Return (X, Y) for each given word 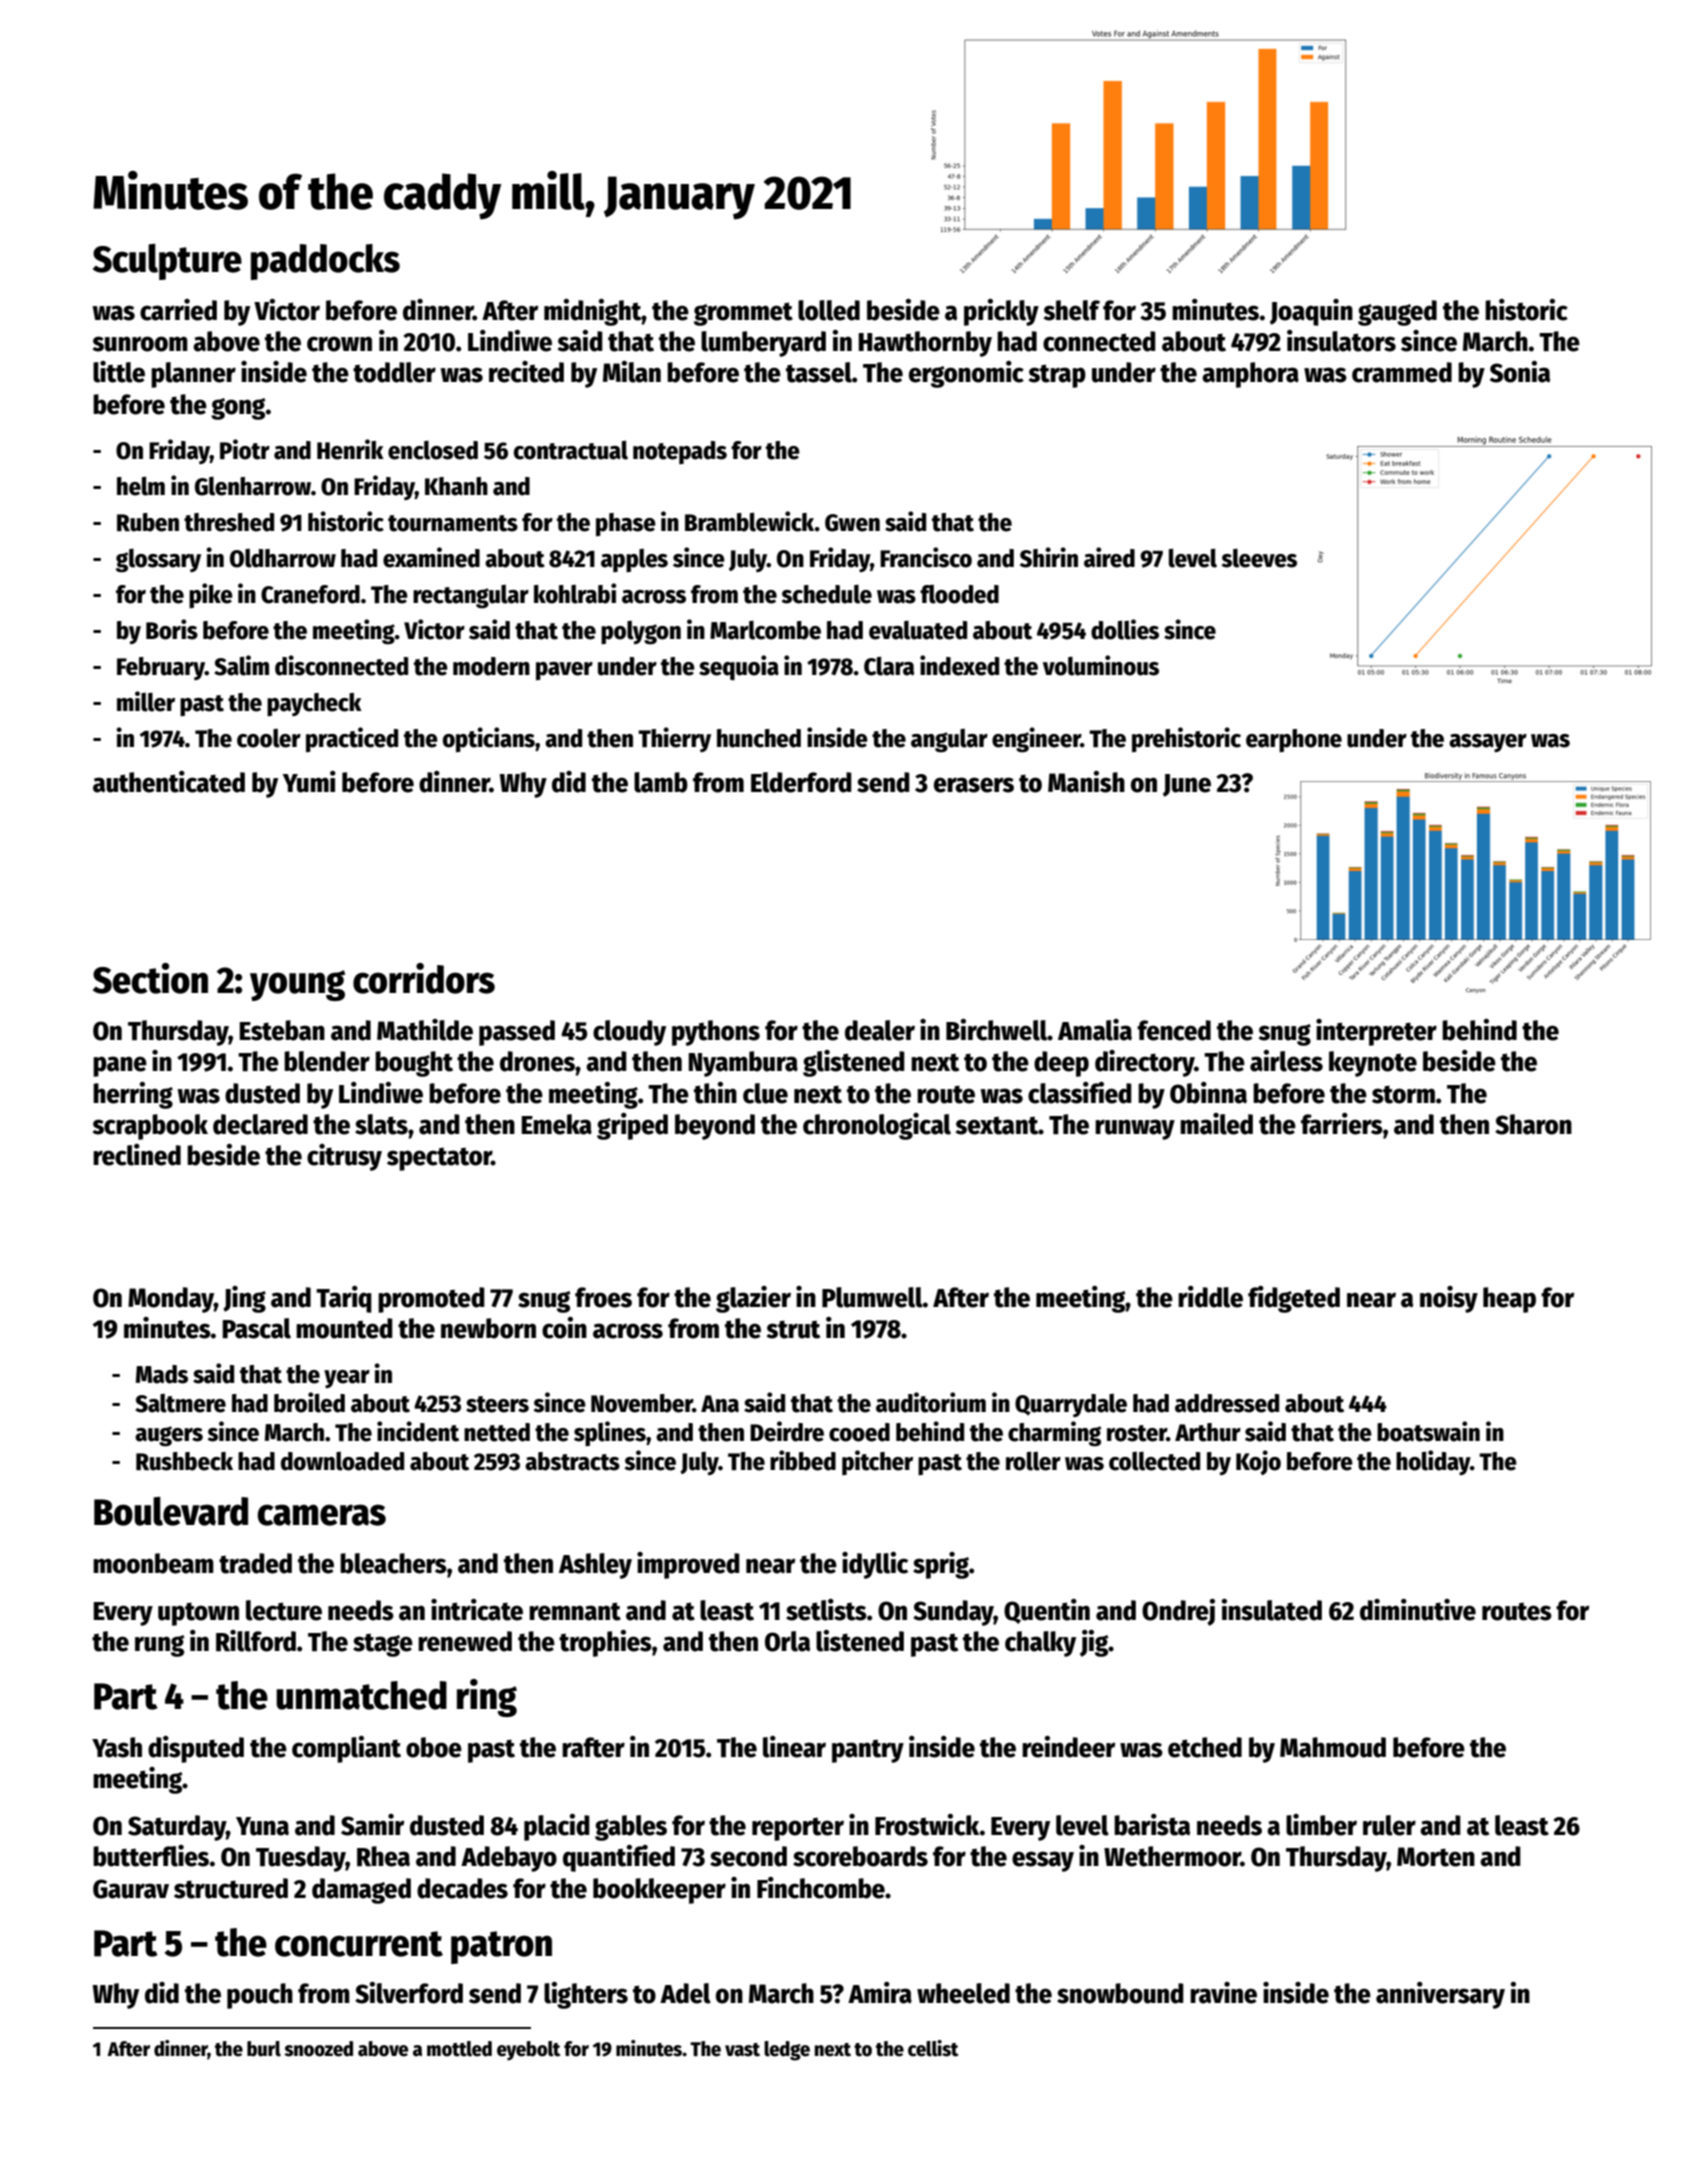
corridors (424, 978)
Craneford (310, 594)
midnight (593, 312)
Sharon (1533, 1124)
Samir (372, 1825)
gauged (1397, 313)
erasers (974, 785)
